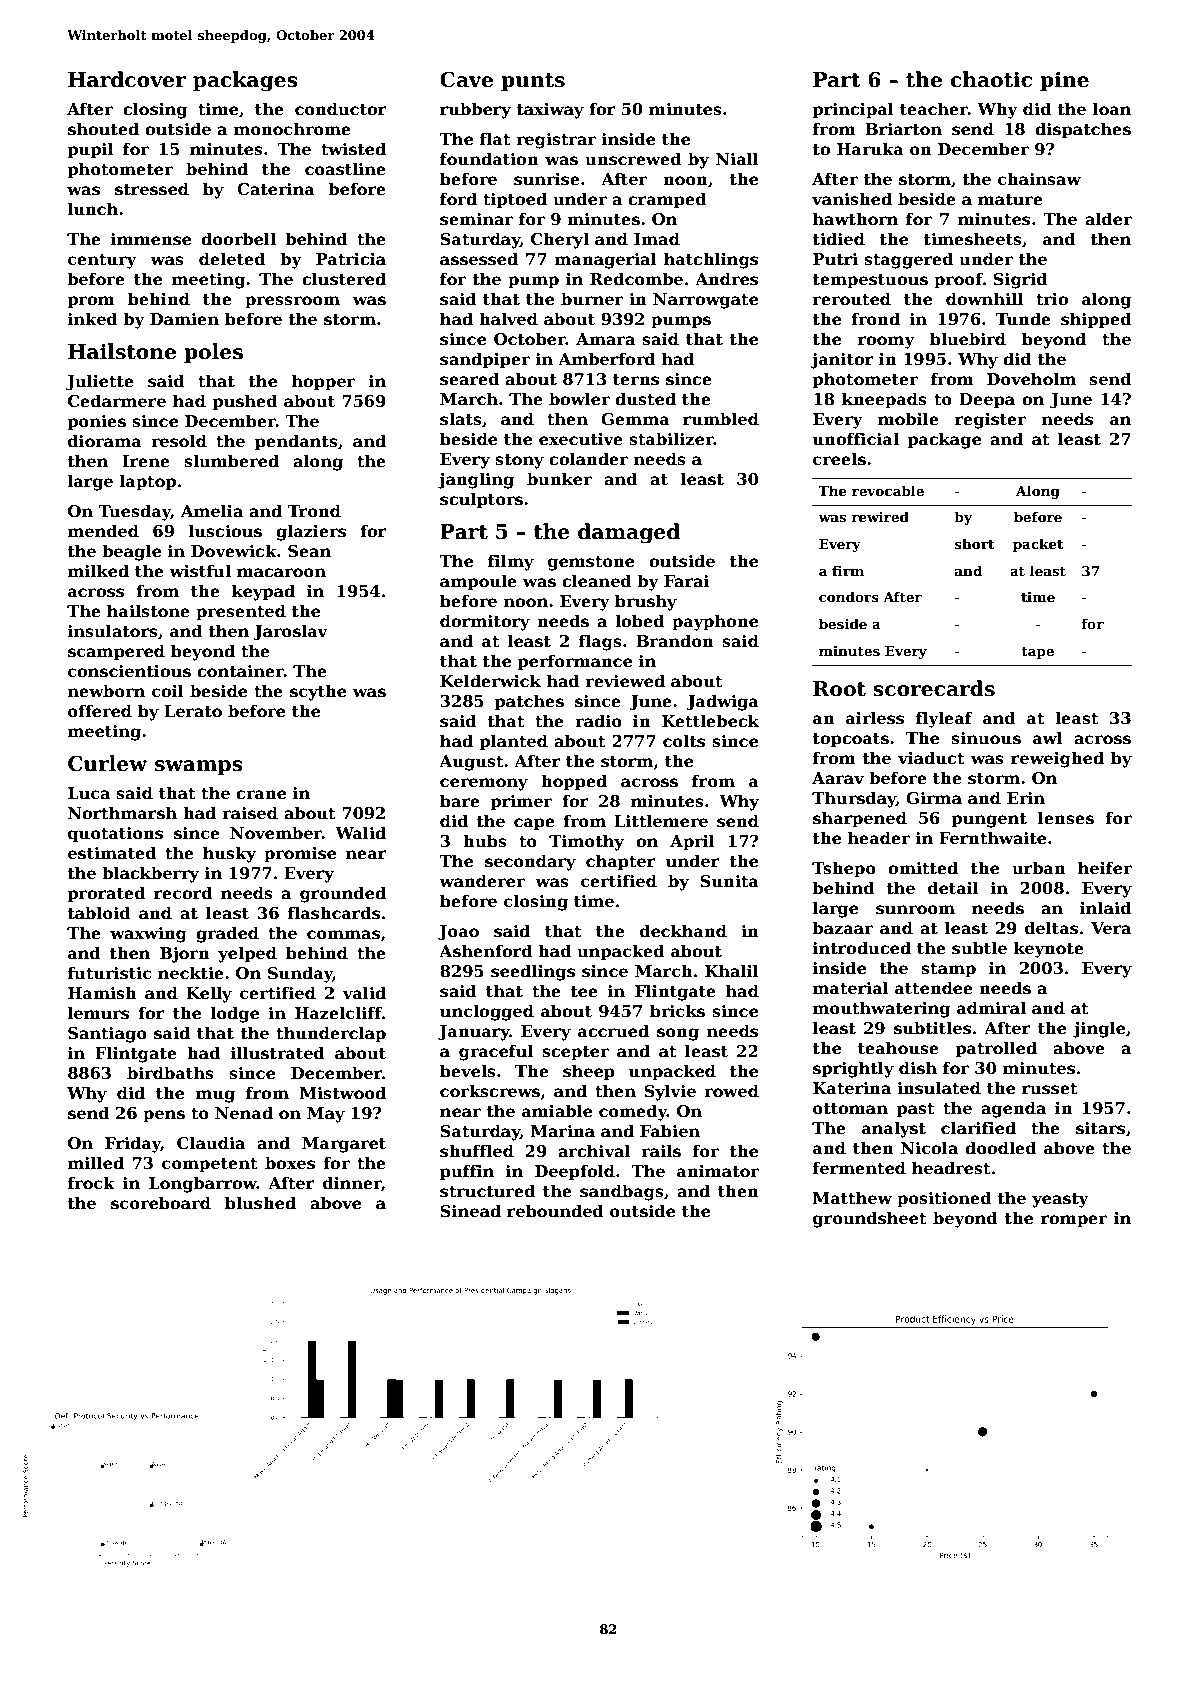  What do you see at coordinates (990, 421) in the image?
I see `register` at bounding box center [990, 421].
